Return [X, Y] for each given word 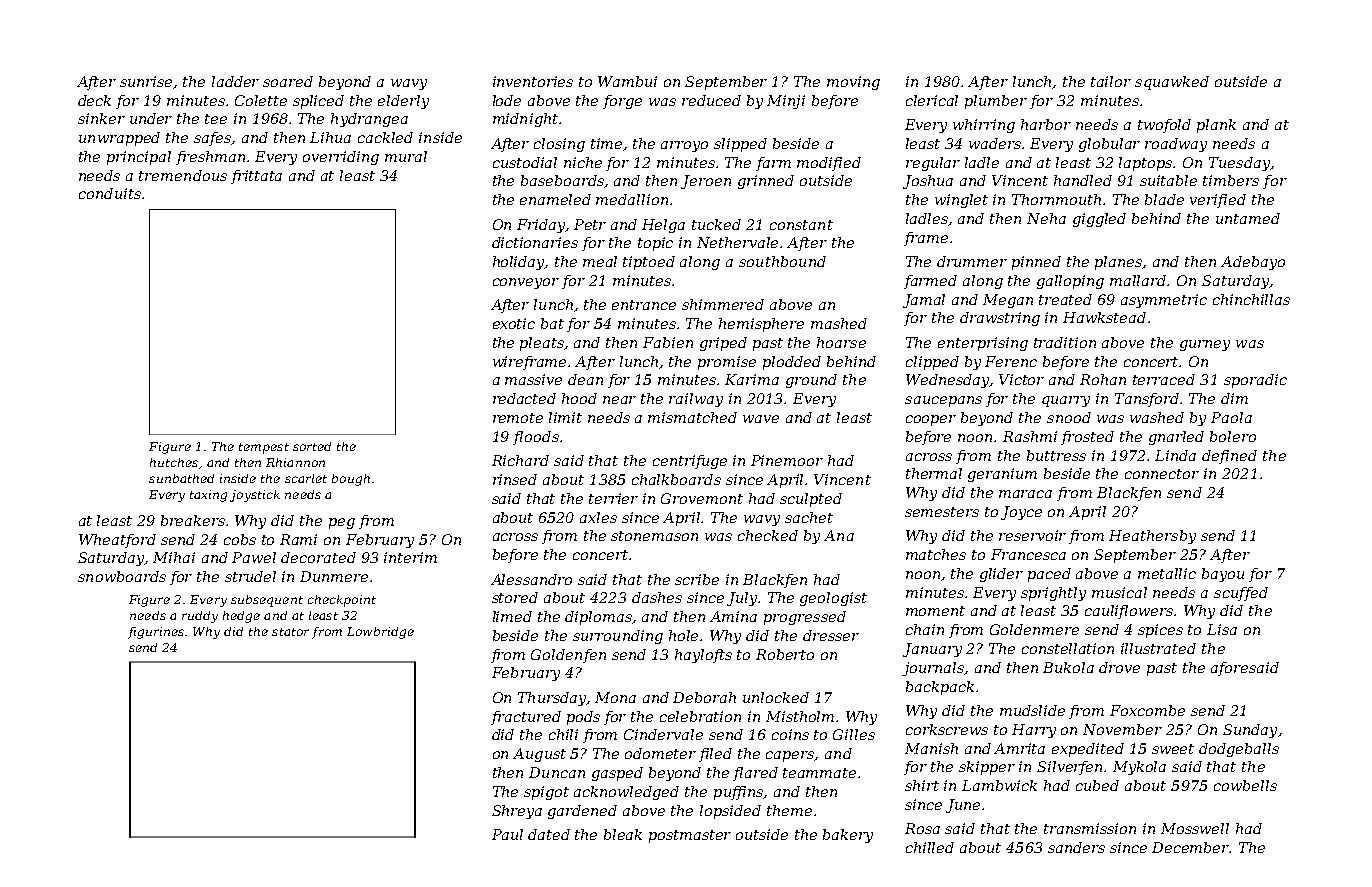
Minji [786, 102]
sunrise [147, 82]
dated [549, 834]
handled [1083, 180]
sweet [1173, 749]
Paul [507, 834]
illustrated [1158, 648]
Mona [615, 697]
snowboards [122, 576]
